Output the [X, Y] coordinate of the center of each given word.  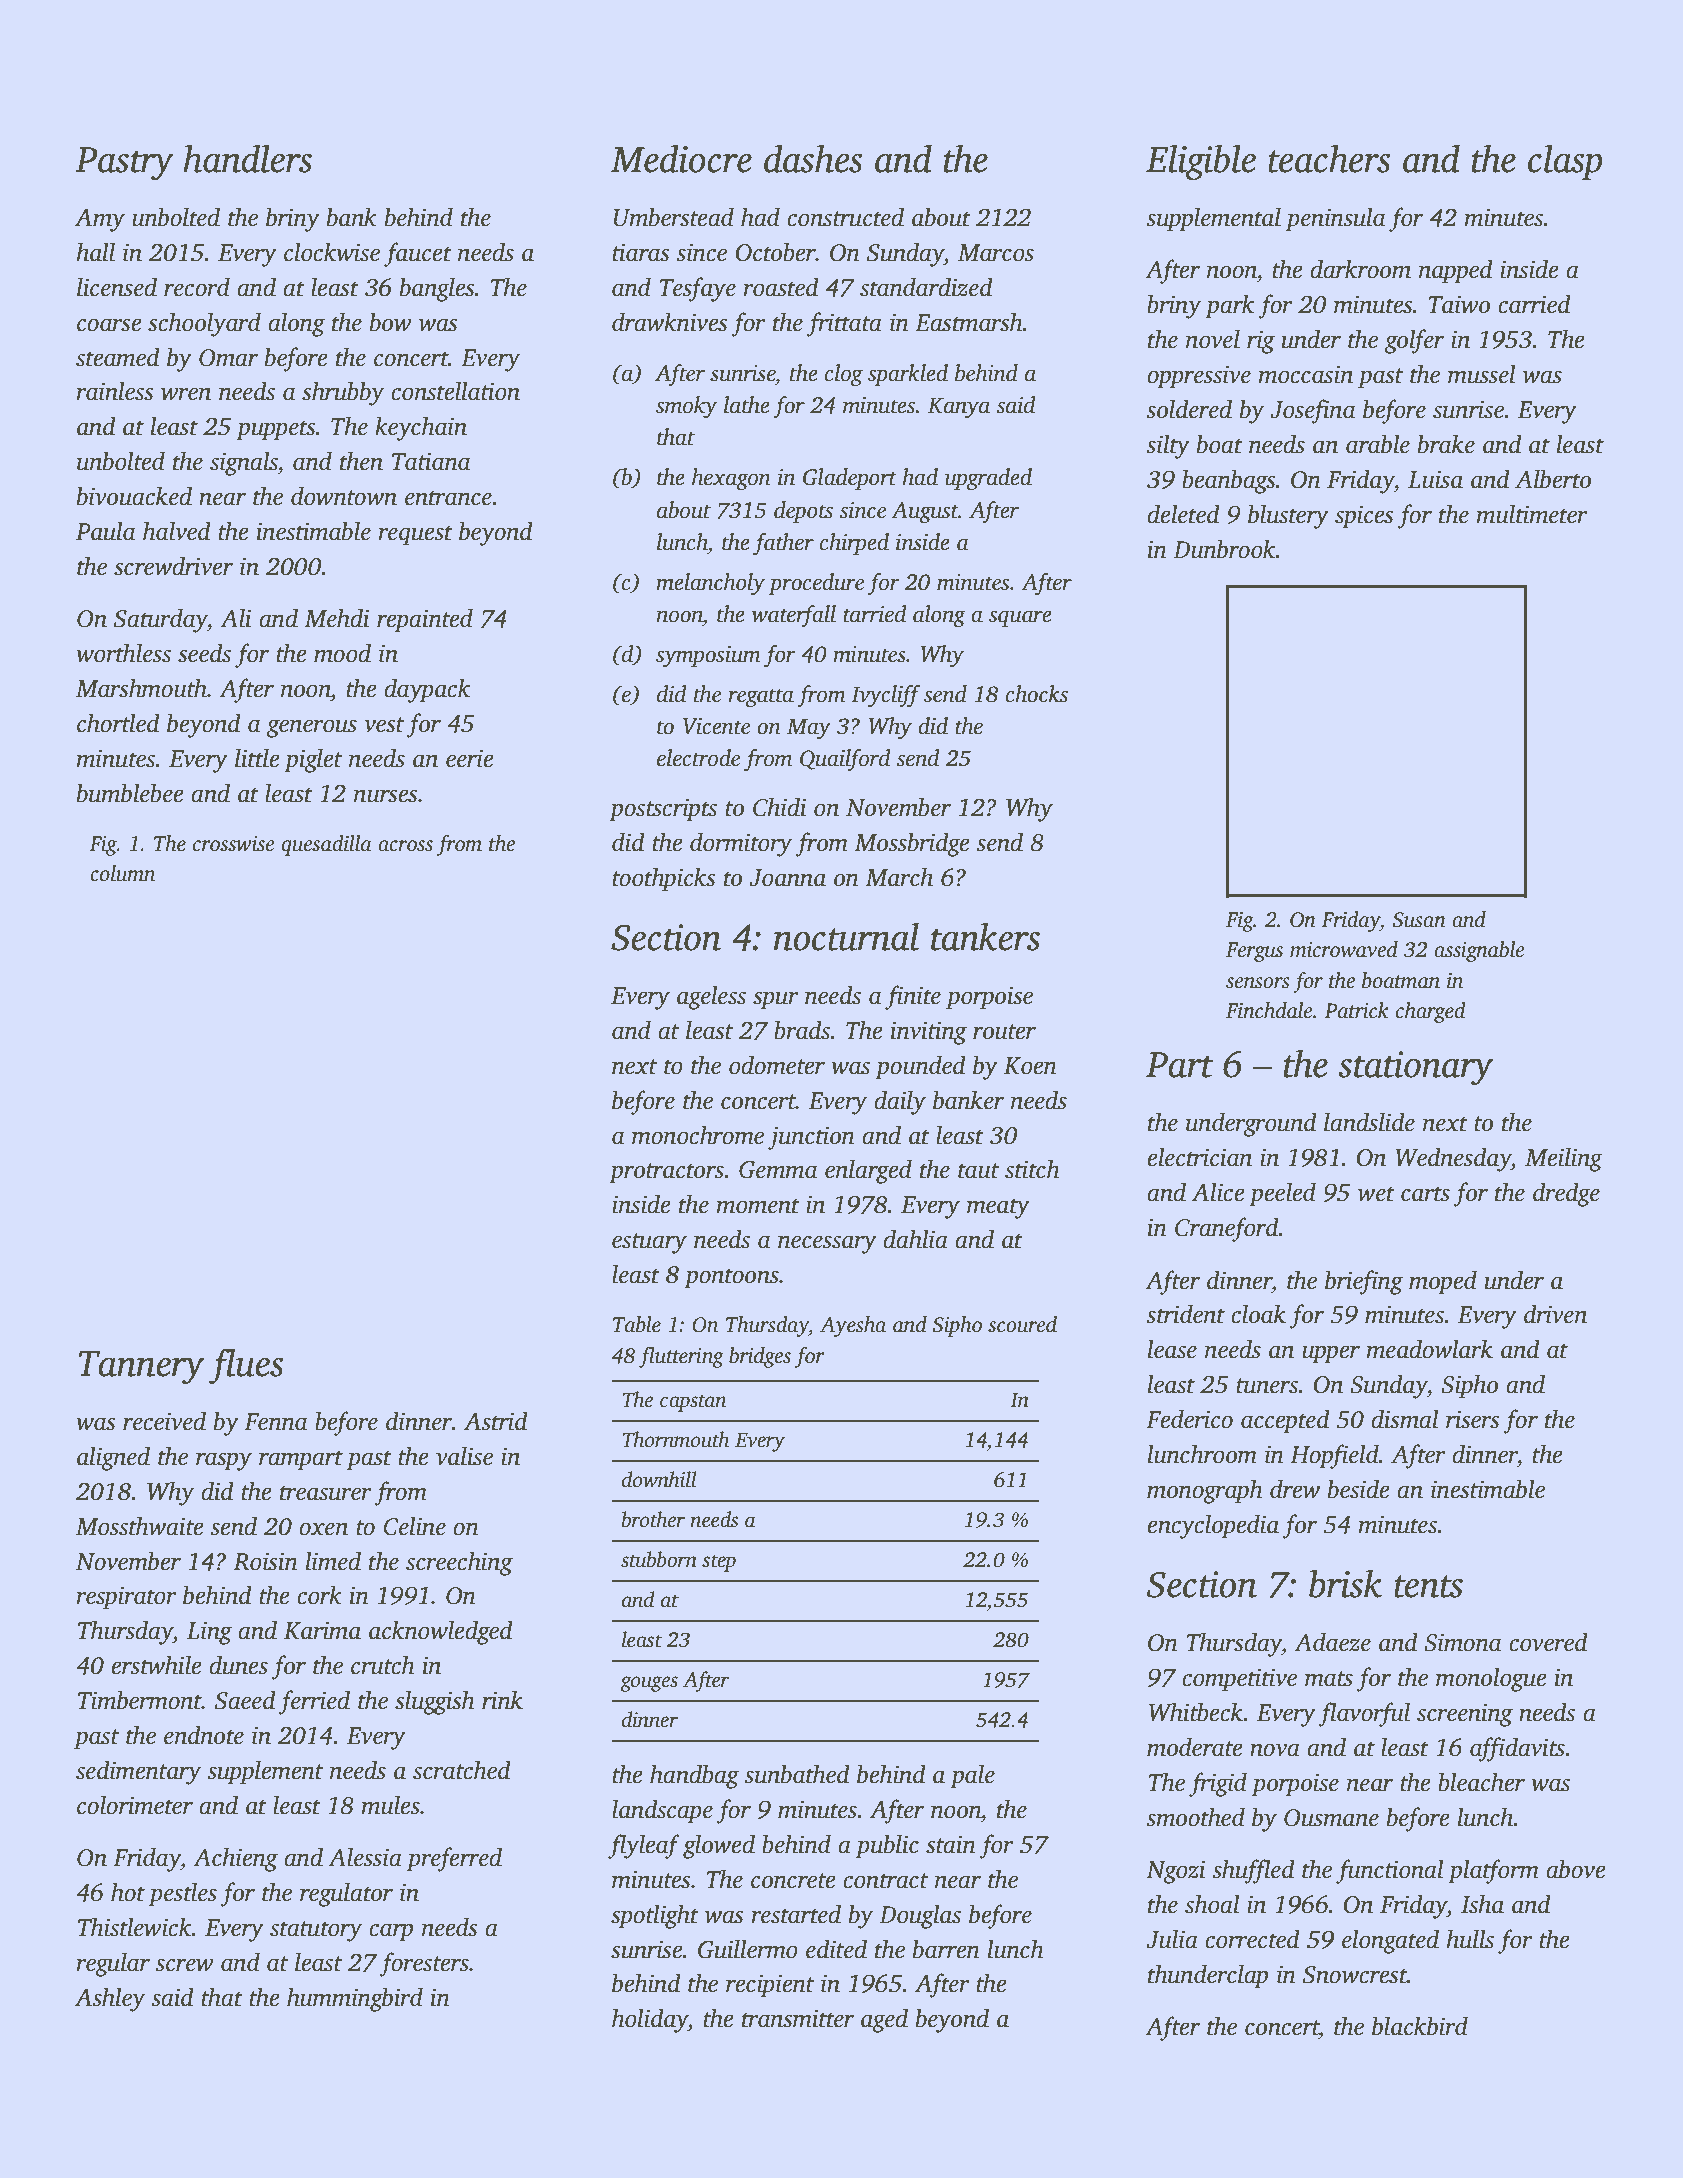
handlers [247, 159]
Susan [1419, 920]
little [257, 758]
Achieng [235, 1859]
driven [1555, 1314]
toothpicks [663, 879]
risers [1472, 1419]
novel [1213, 339]
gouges [649, 1684]
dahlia [915, 1239]
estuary [649, 1243]
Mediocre [681, 159]
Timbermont [140, 1700]
